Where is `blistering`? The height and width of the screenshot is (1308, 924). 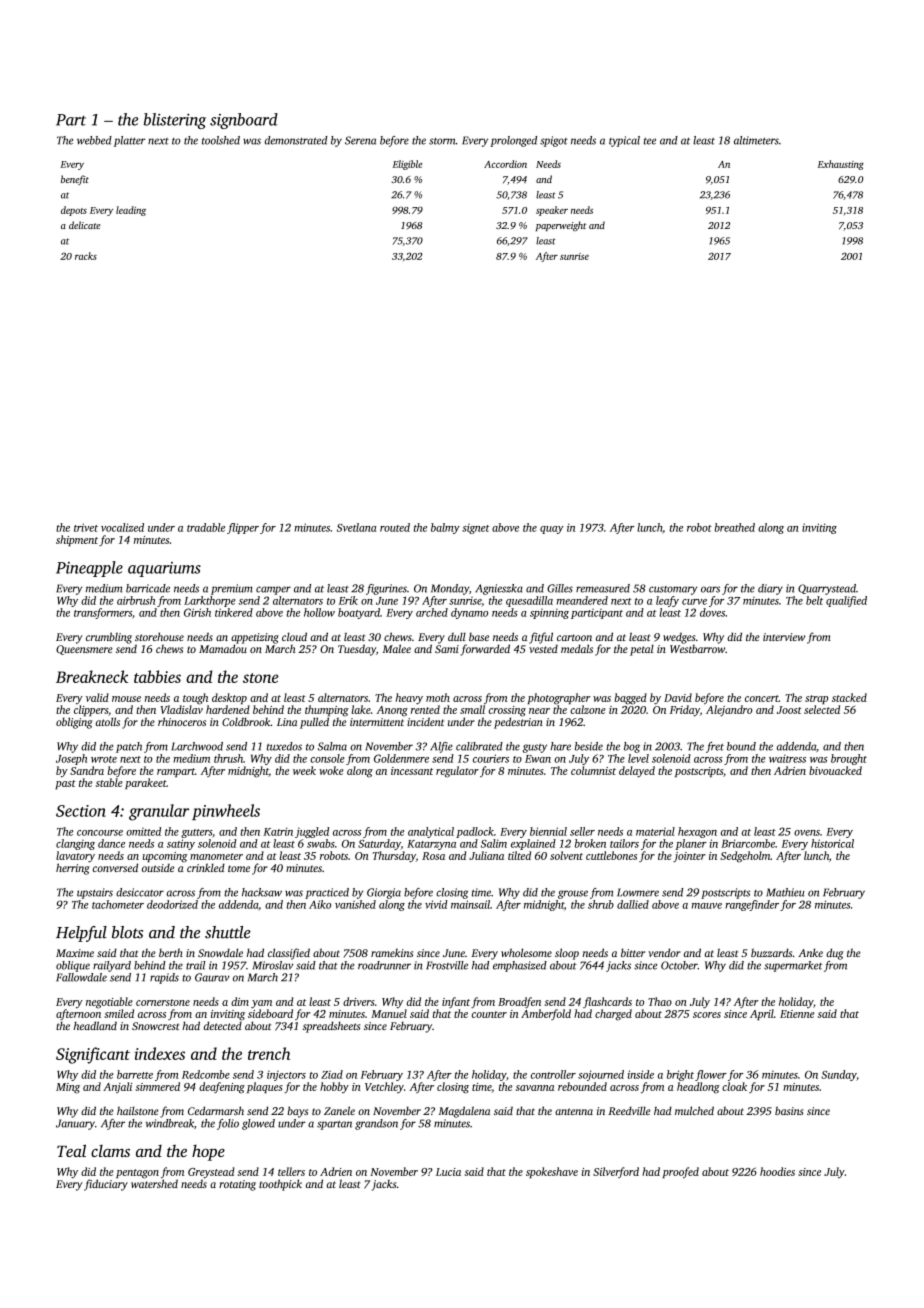
blistering is located at coordinates (175, 121).
